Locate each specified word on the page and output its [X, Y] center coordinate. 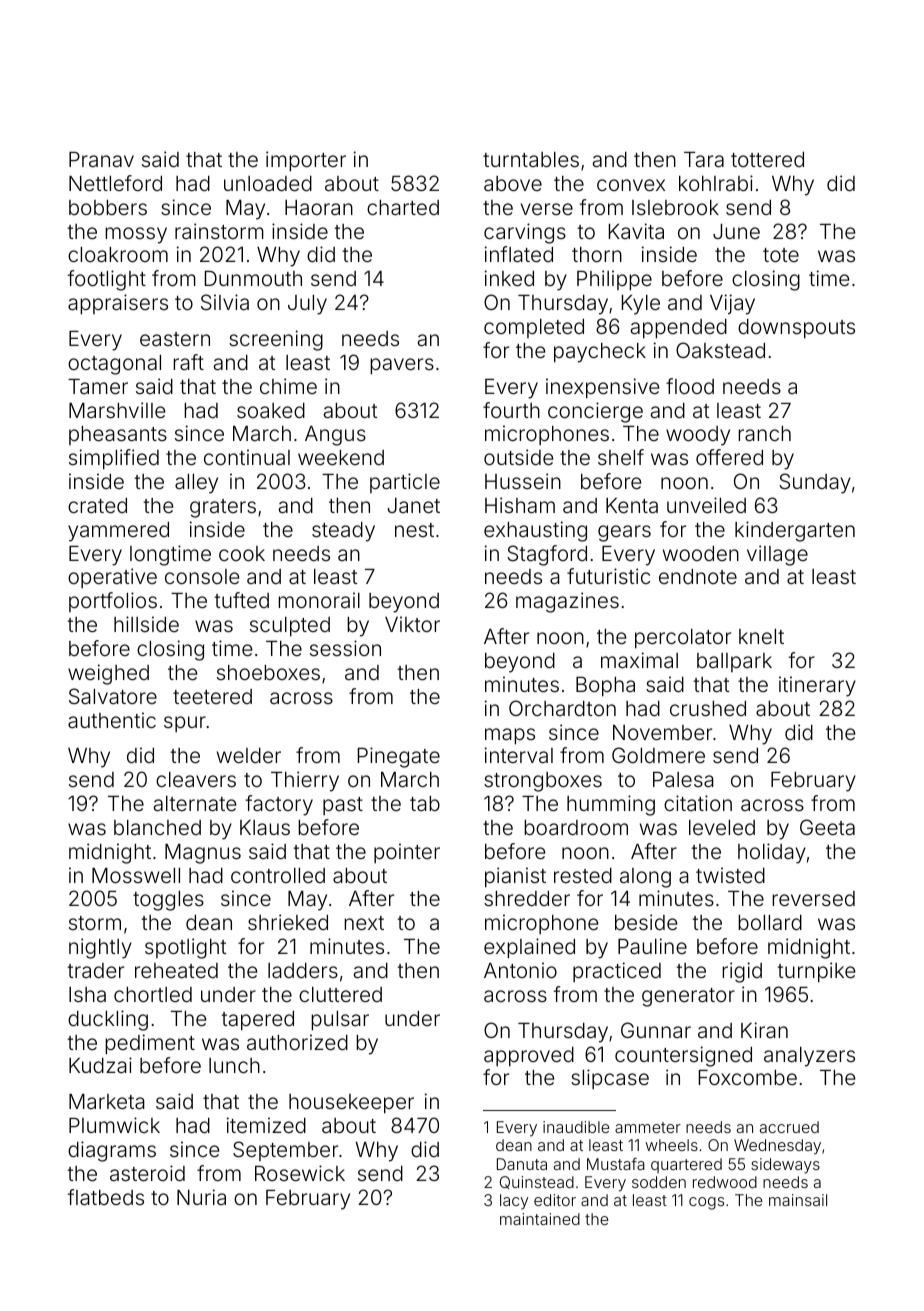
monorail [319, 600]
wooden [701, 553]
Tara [704, 159]
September [285, 1151]
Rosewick [300, 1173]
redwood [725, 1182]
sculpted [290, 627]
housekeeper [351, 1104]
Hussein [523, 481]
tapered [257, 1021]
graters [223, 508]
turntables [531, 159]
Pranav [101, 159]
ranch [764, 433]
